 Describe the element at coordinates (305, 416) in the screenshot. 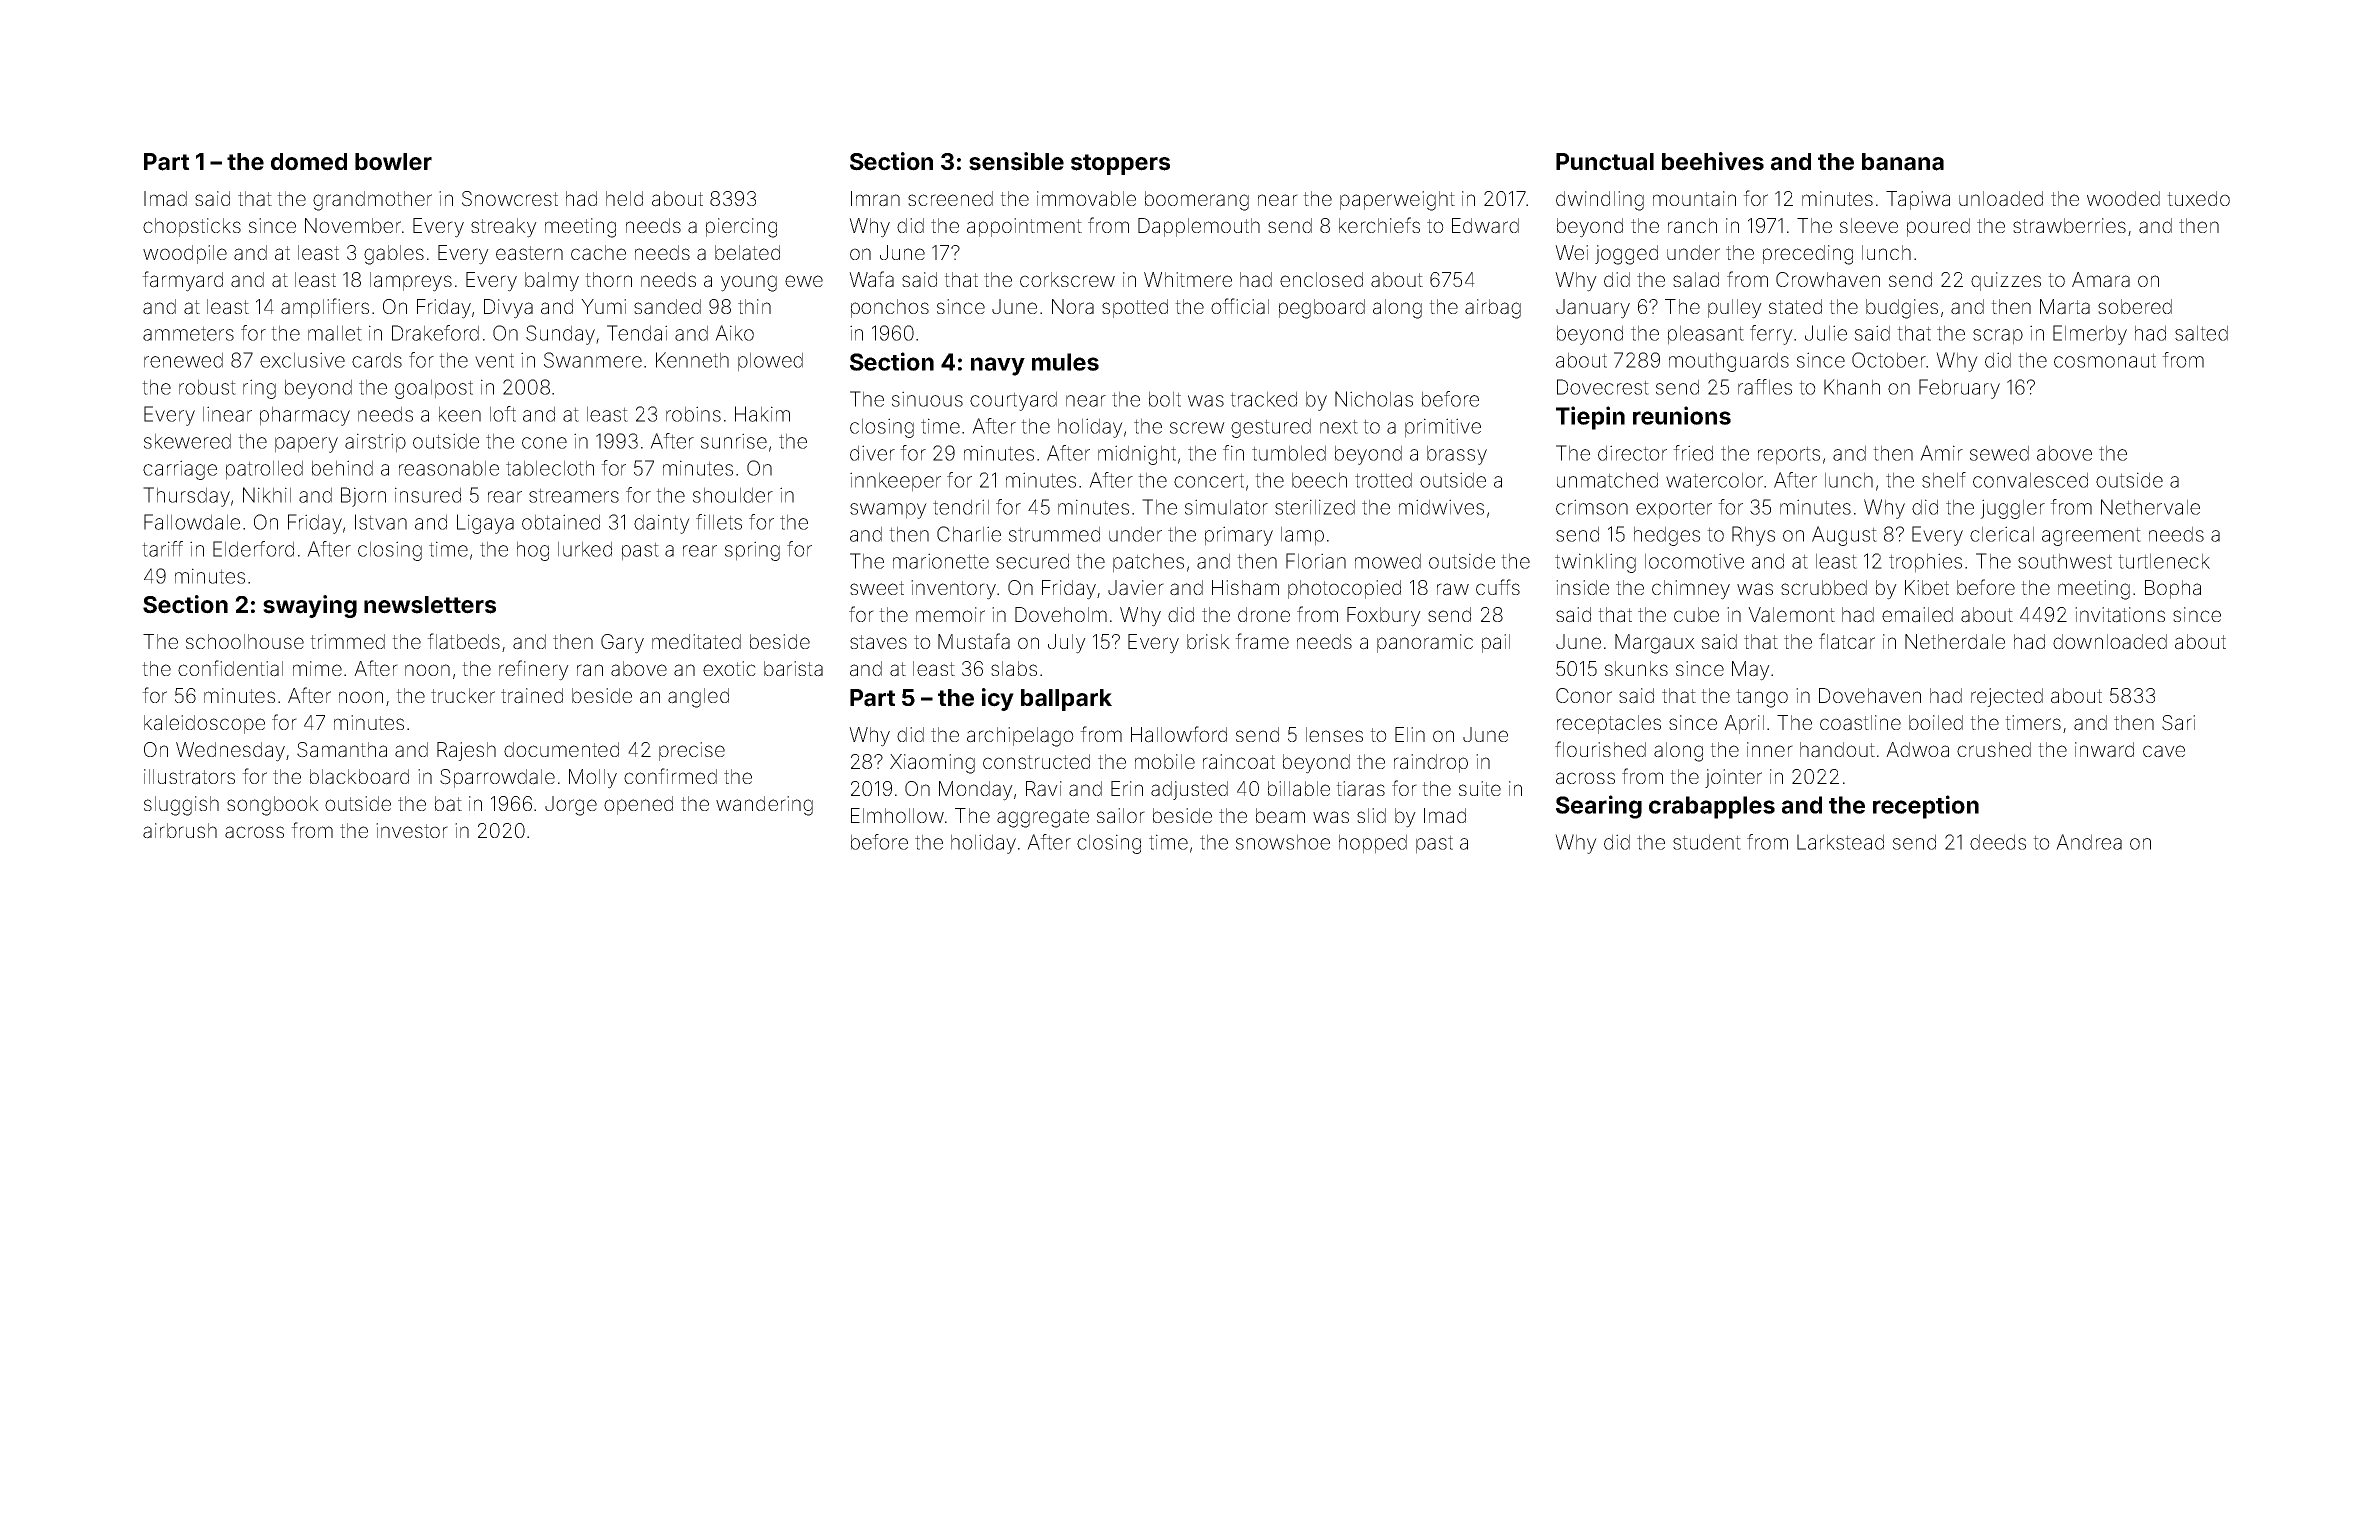

I see `pharmacy` at that location.
